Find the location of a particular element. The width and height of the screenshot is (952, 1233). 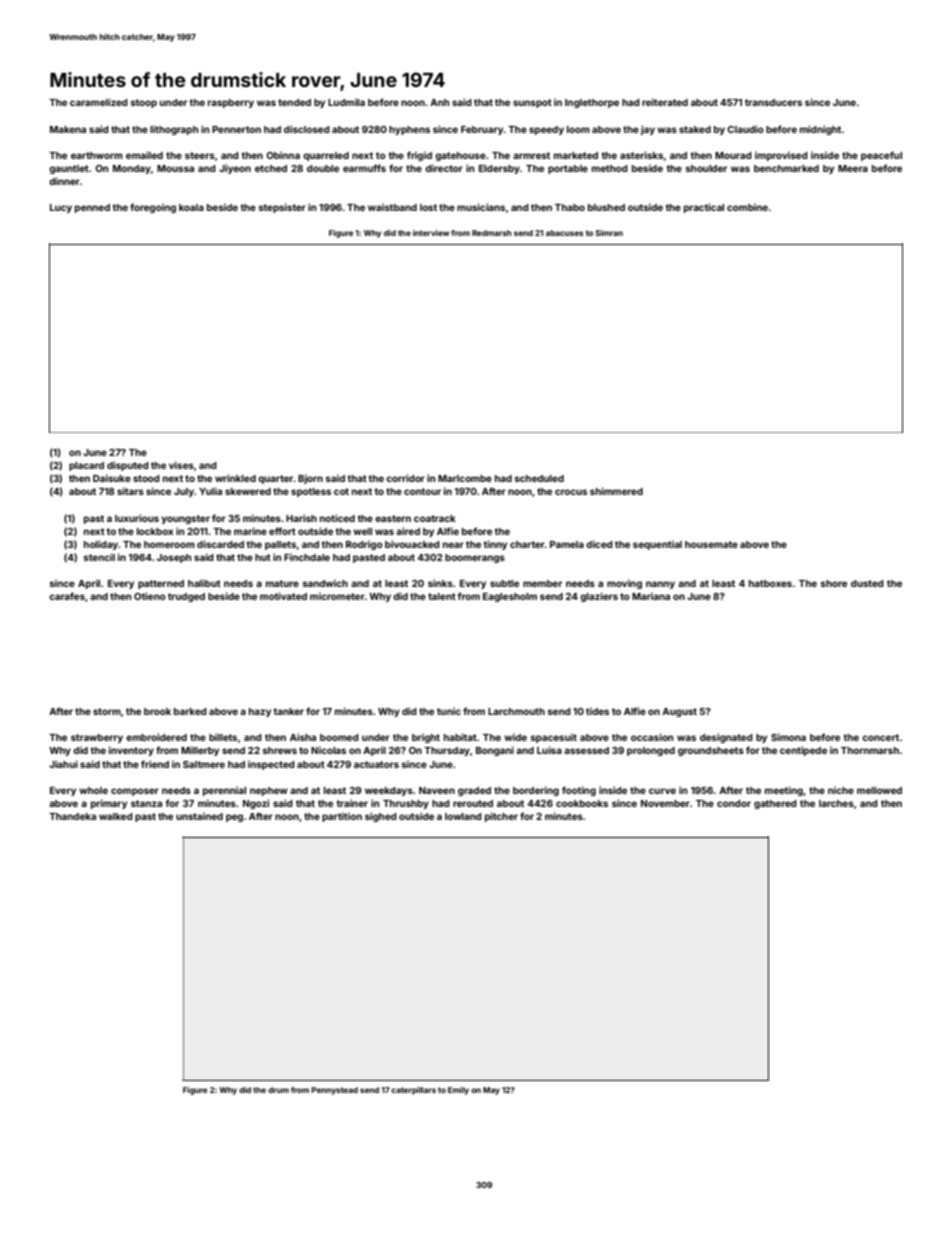

Pamela is located at coordinates (567, 544).
